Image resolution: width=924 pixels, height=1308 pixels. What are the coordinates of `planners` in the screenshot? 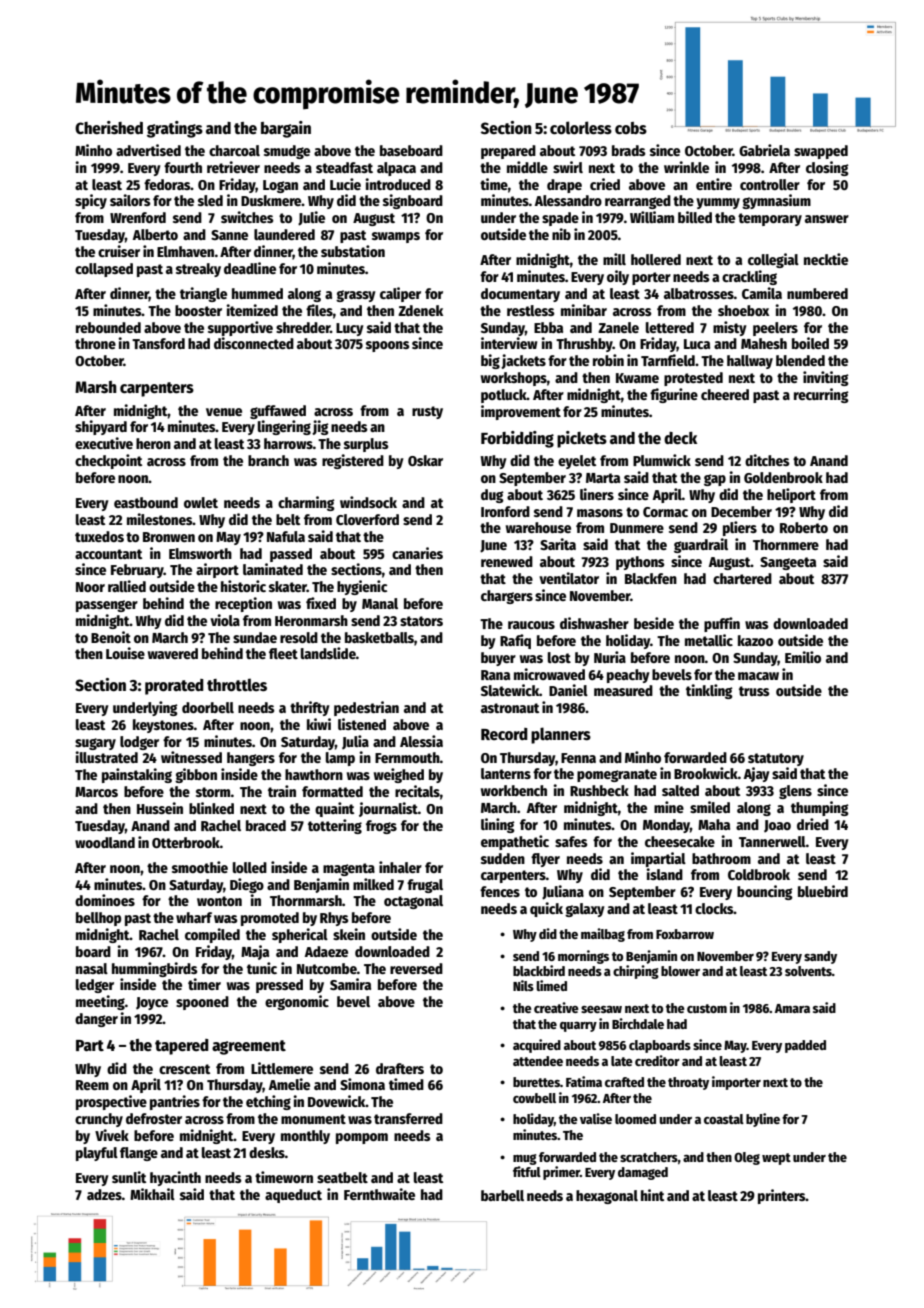 It's located at (561, 735).
